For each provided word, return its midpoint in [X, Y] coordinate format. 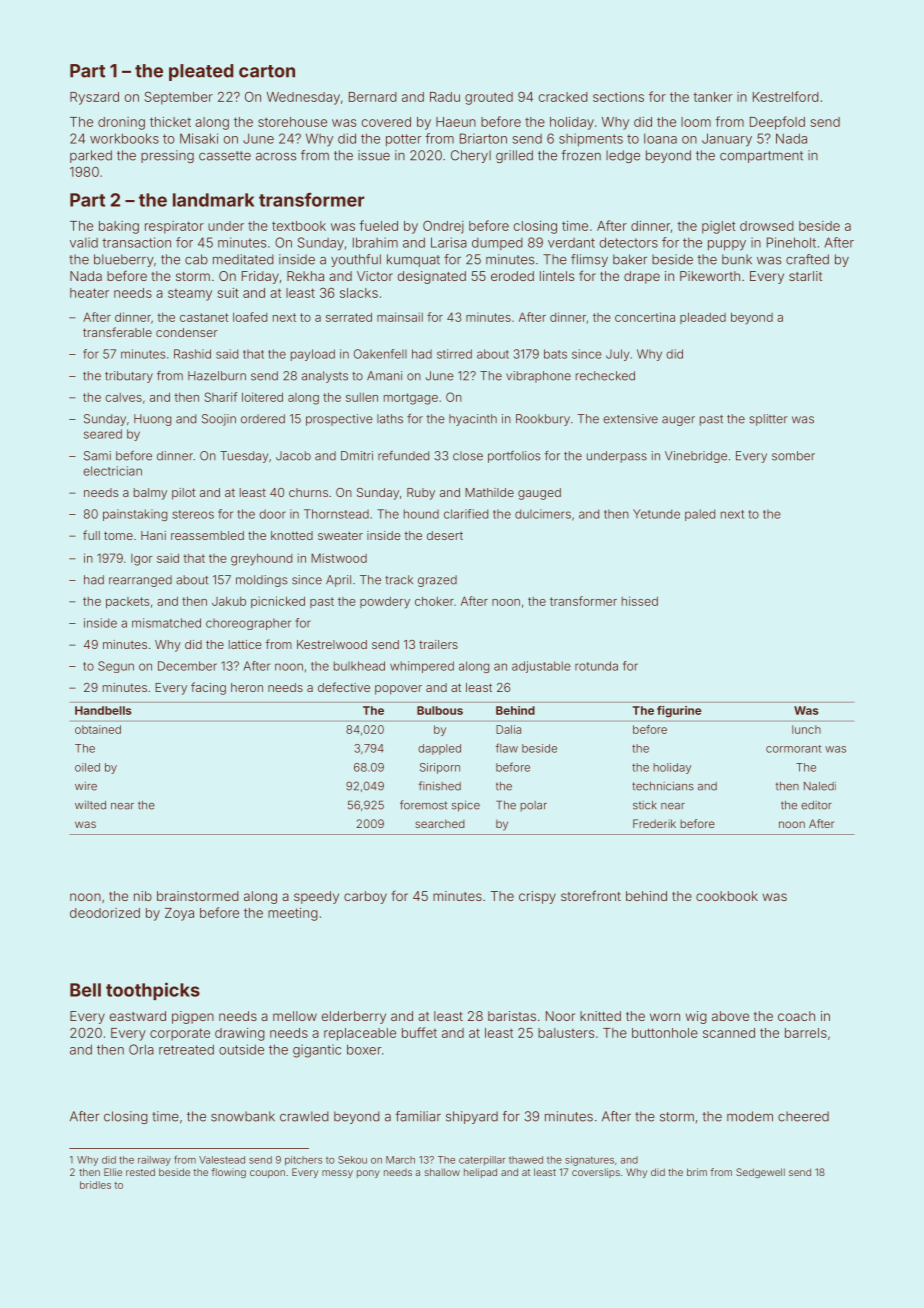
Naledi [820, 786]
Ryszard [94, 98]
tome [118, 535]
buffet [419, 1032]
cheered [803, 1116]
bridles [95, 1185]
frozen [581, 155]
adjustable [541, 667]
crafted [807, 259]
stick [645, 805]
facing [208, 688]
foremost [423, 805]
